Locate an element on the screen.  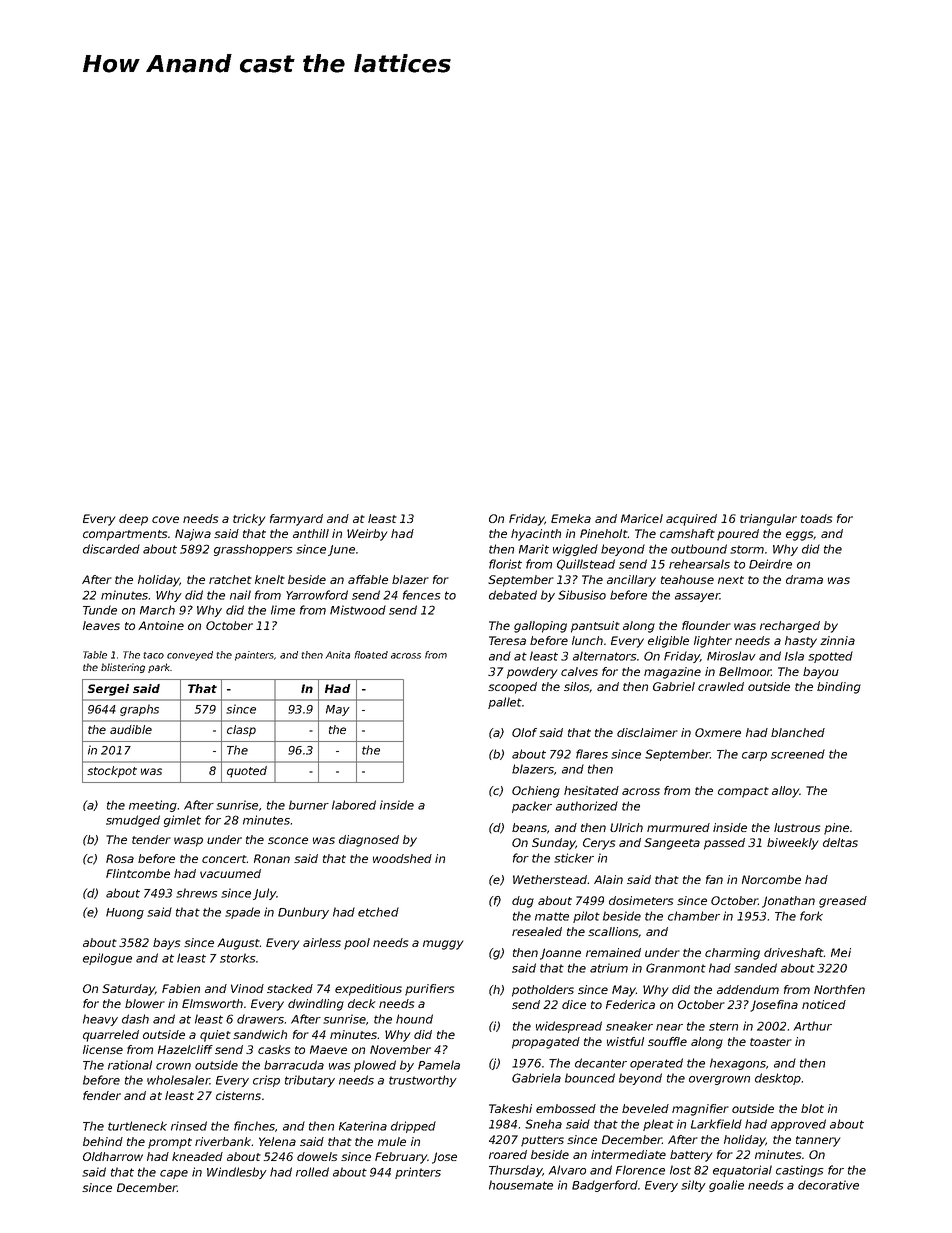
drama is located at coordinates (804, 579).
